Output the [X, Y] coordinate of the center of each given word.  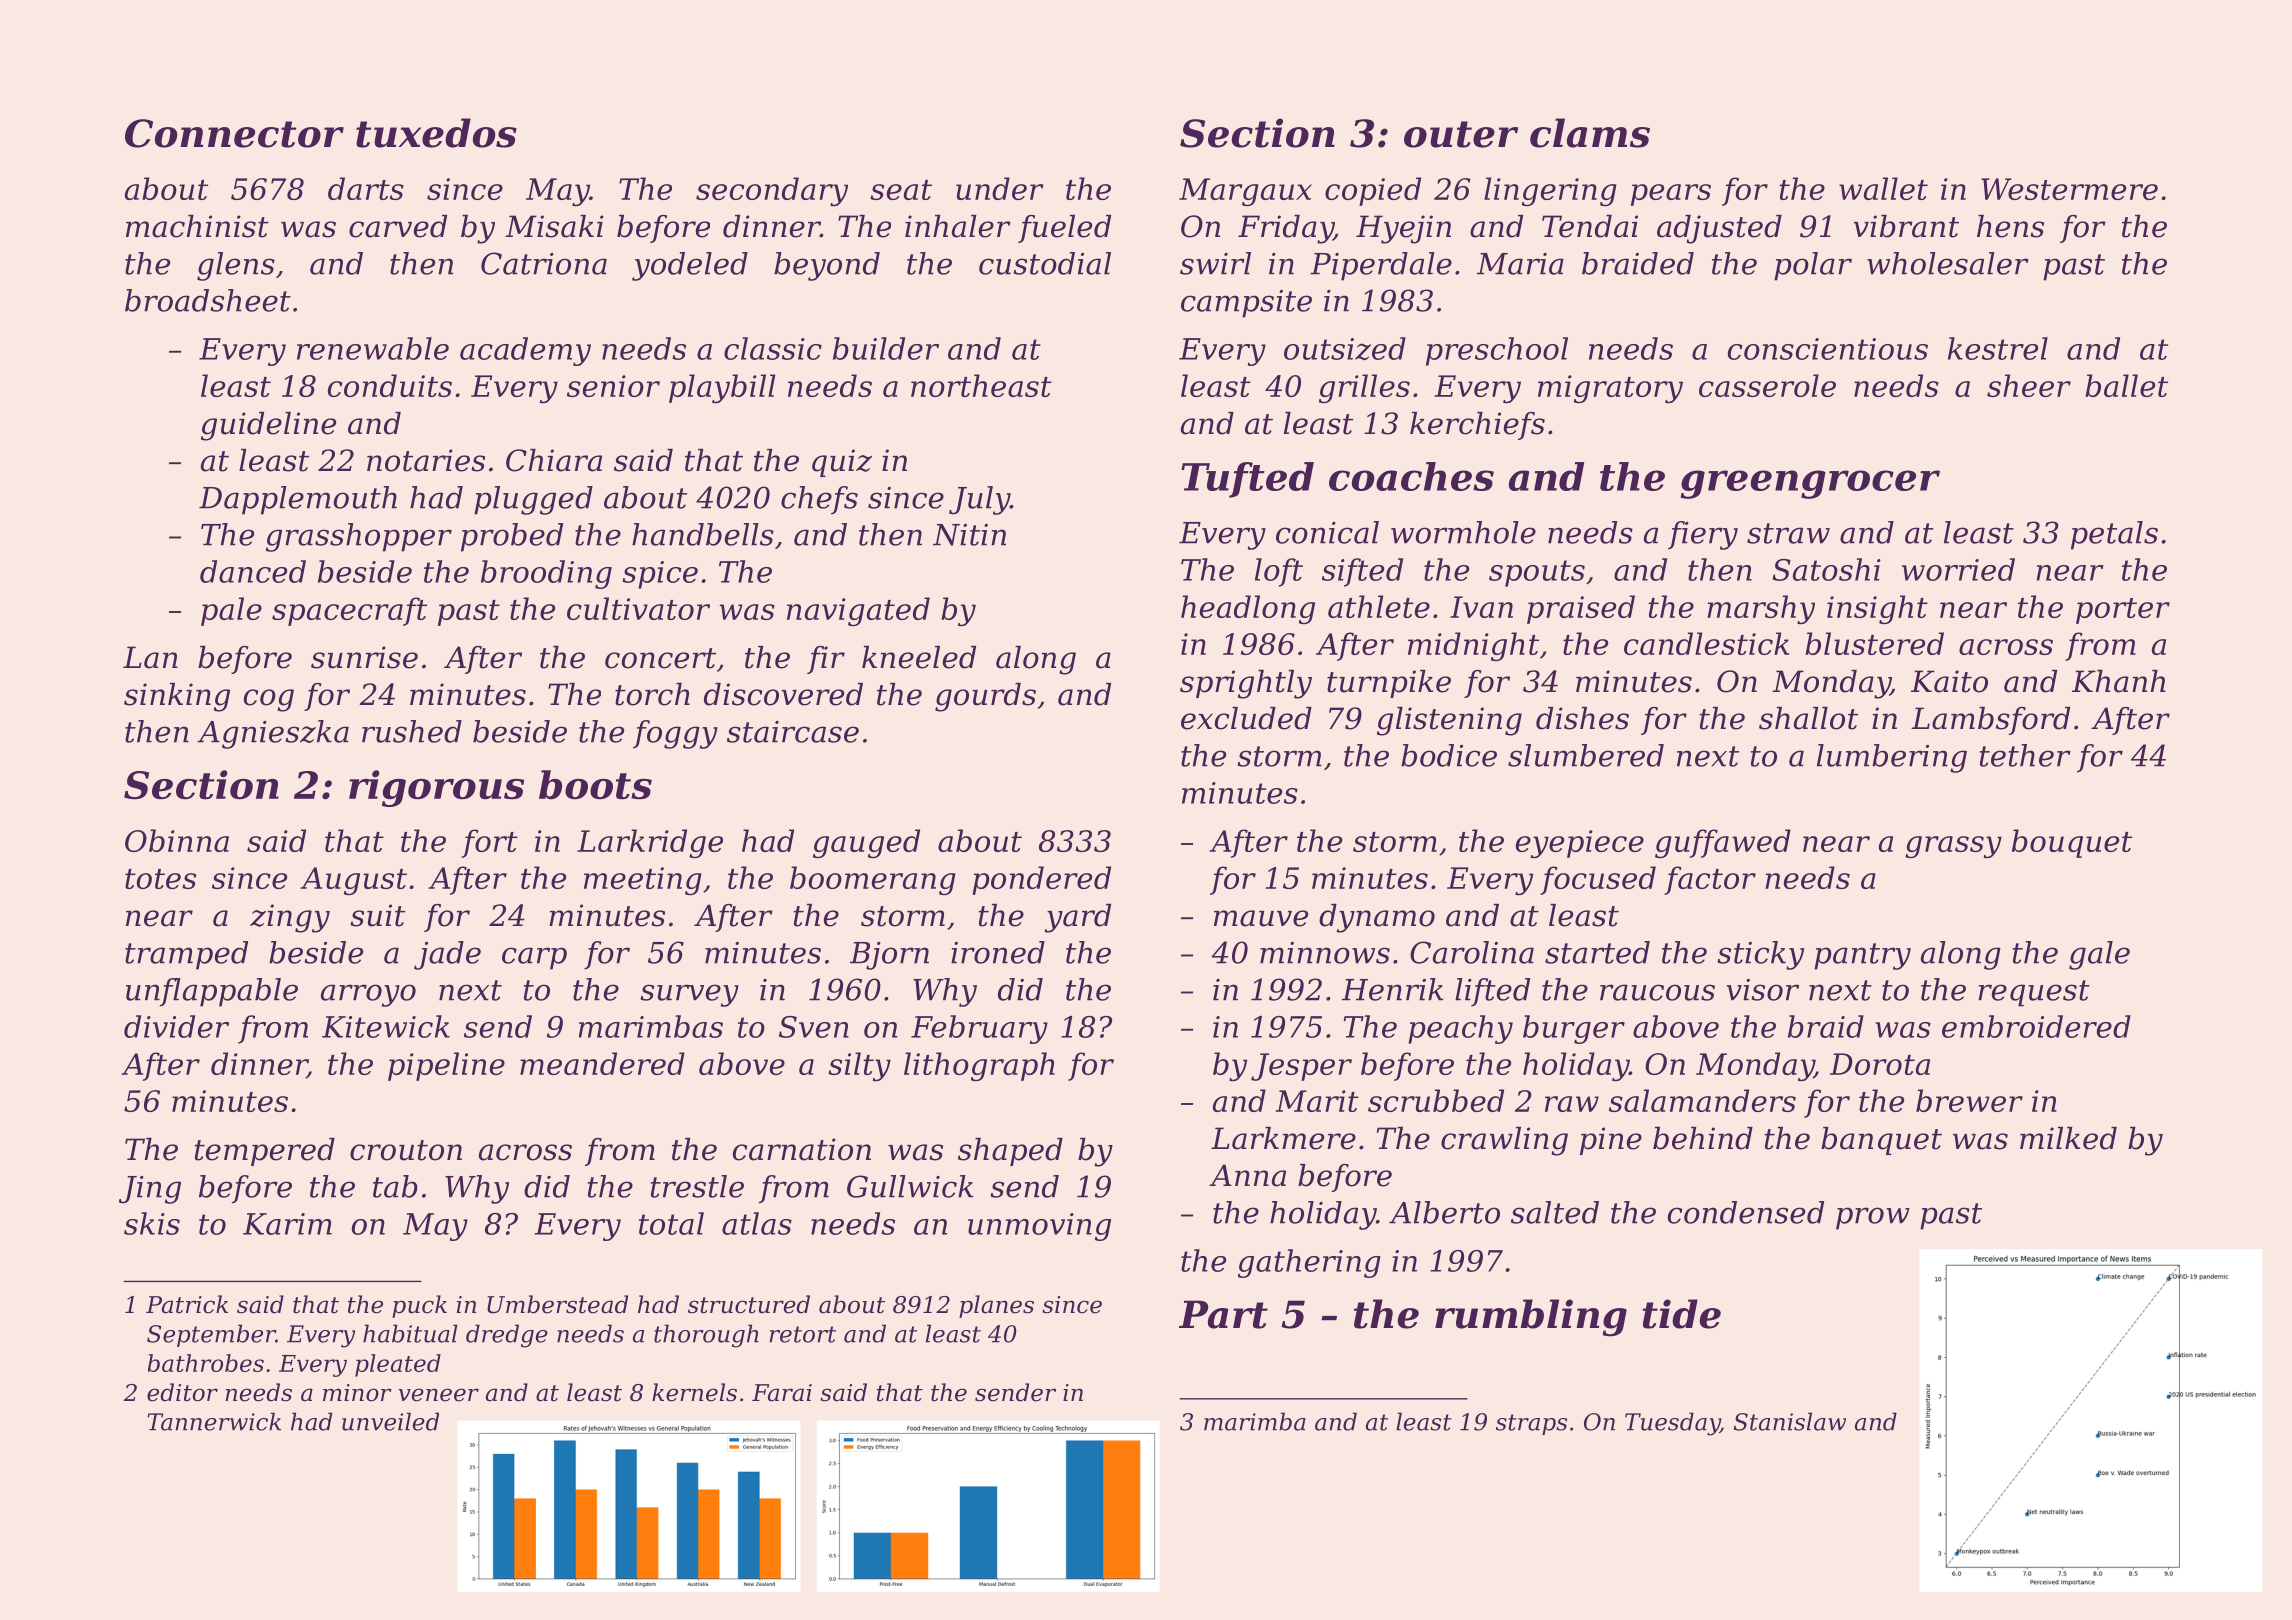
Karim [287, 1224]
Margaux [1245, 192]
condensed [1746, 1212]
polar [1813, 266]
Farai [782, 1393]
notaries [426, 460]
